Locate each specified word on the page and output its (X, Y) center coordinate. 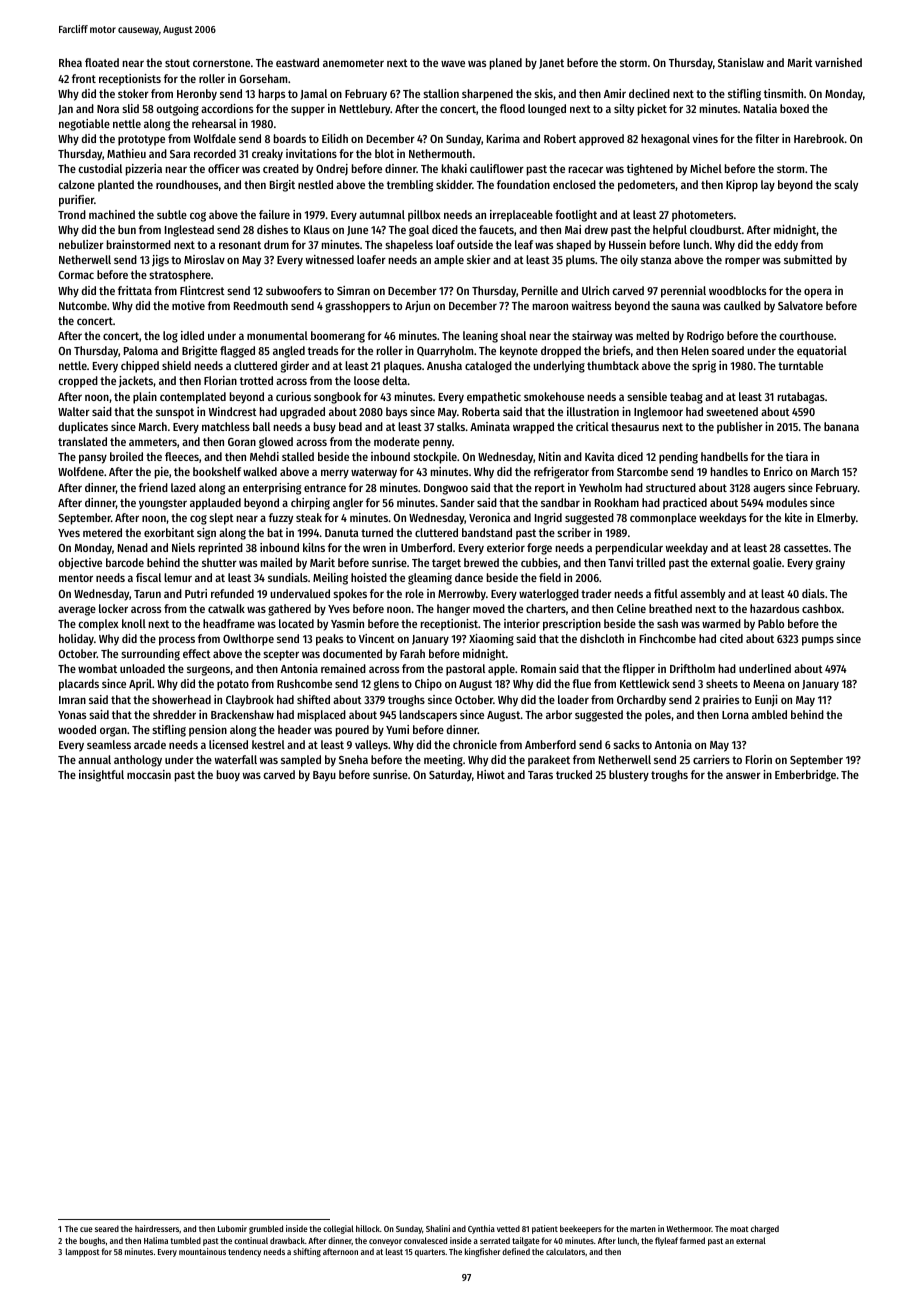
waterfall (236, 759)
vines (705, 138)
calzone (76, 184)
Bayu (324, 776)
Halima (156, 1240)
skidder (454, 184)
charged (765, 1229)
